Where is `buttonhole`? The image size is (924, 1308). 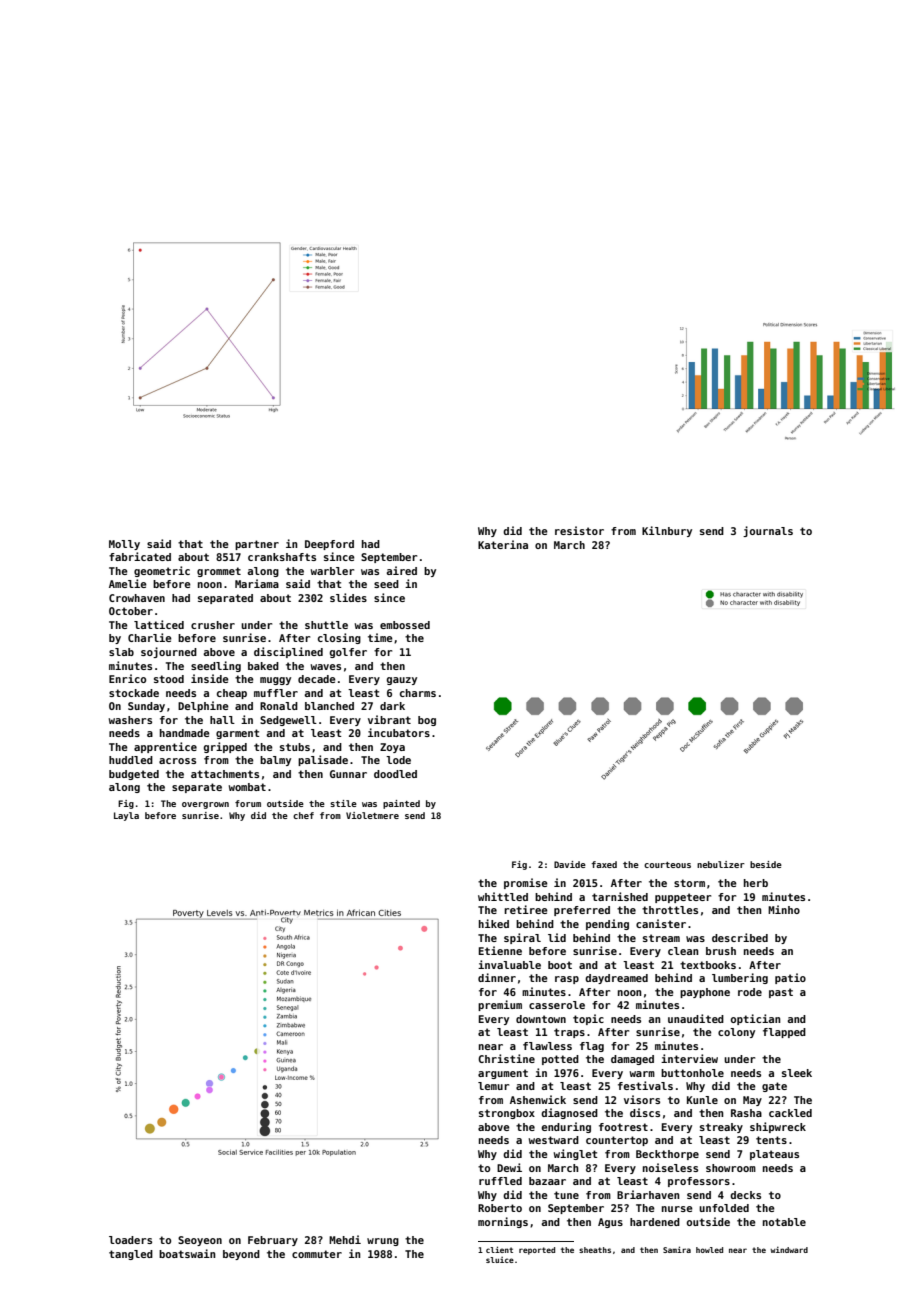 buttonhole is located at coordinates (692, 1073).
